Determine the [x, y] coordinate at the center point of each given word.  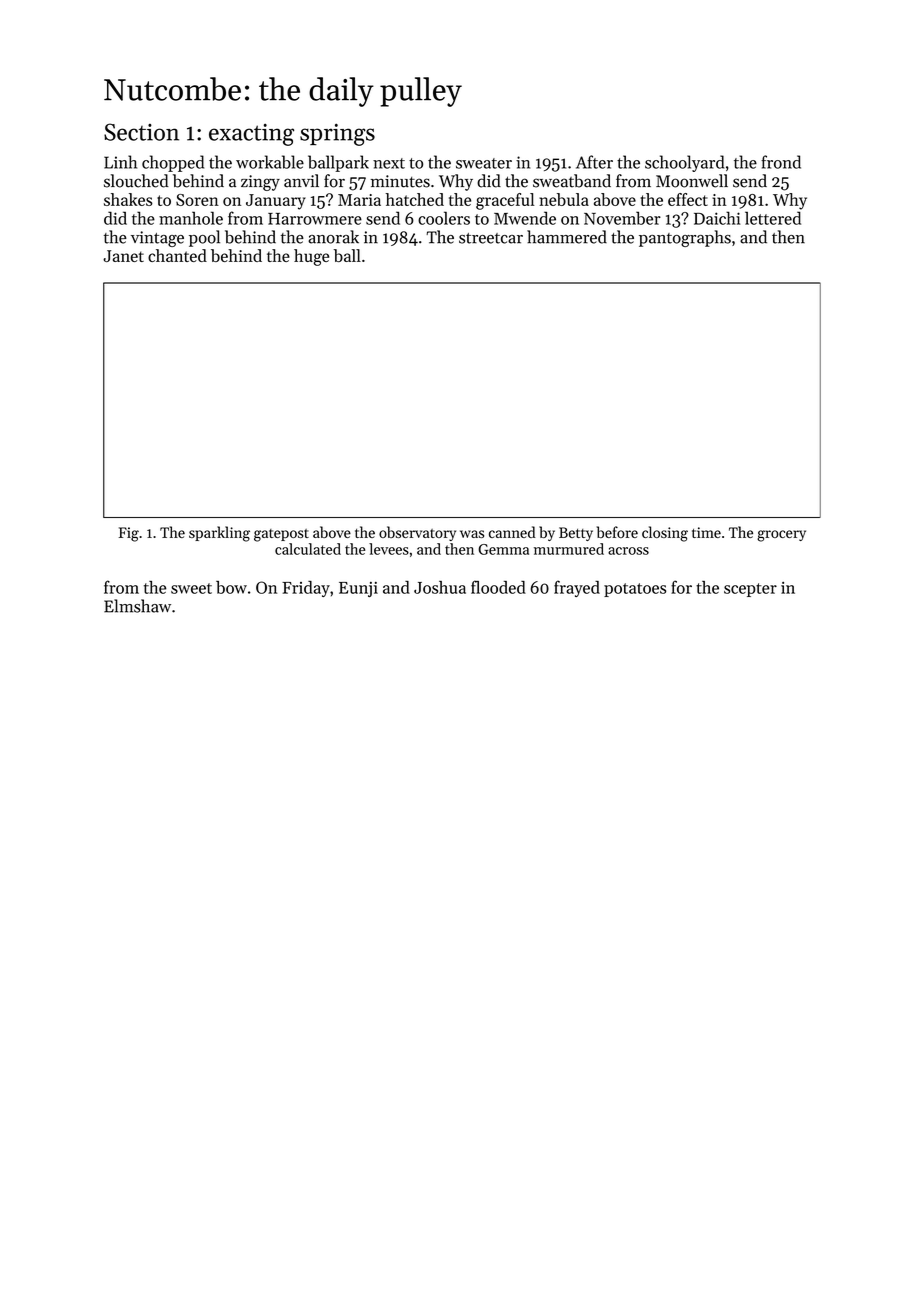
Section [141, 132]
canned [512, 532]
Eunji [358, 589]
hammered [567, 237]
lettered [773, 218]
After [594, 162]
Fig [129, 534]
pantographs [685, 238]
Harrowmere [315, 219]
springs [337, 135]
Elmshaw [137, 606]
